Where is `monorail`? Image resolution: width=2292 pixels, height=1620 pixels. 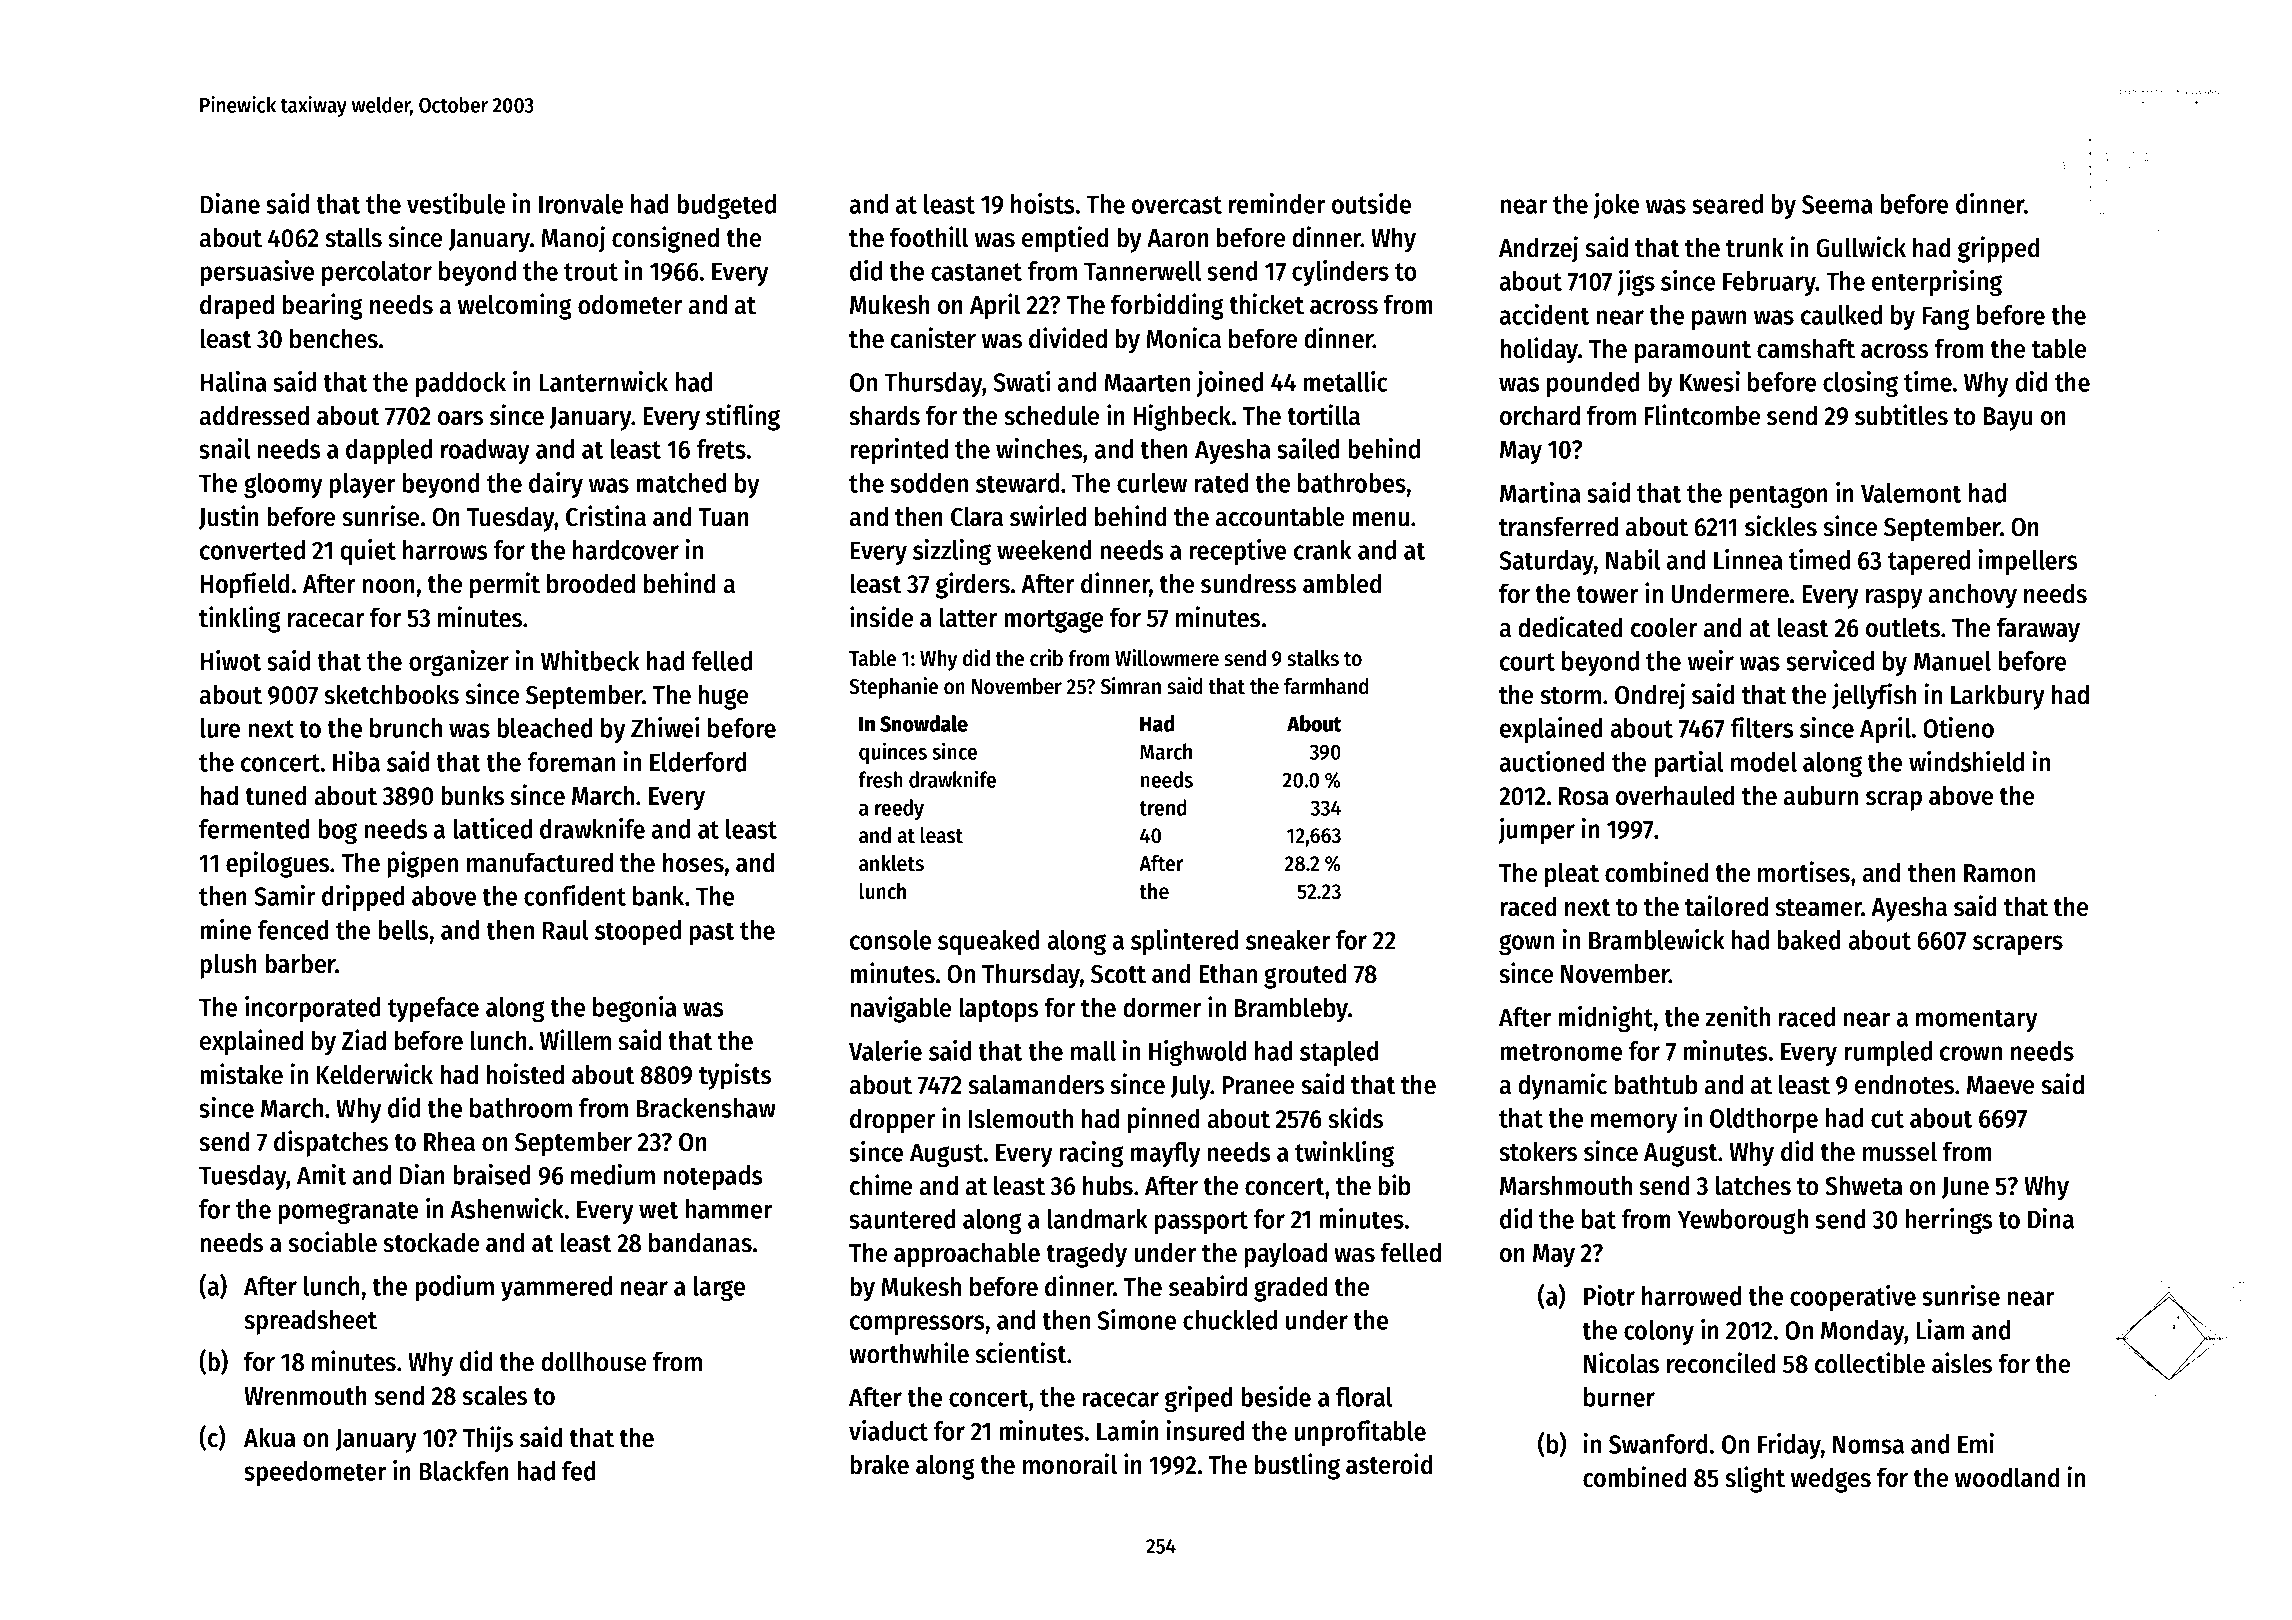
monorail is located at coordinates (1070, 1464).
